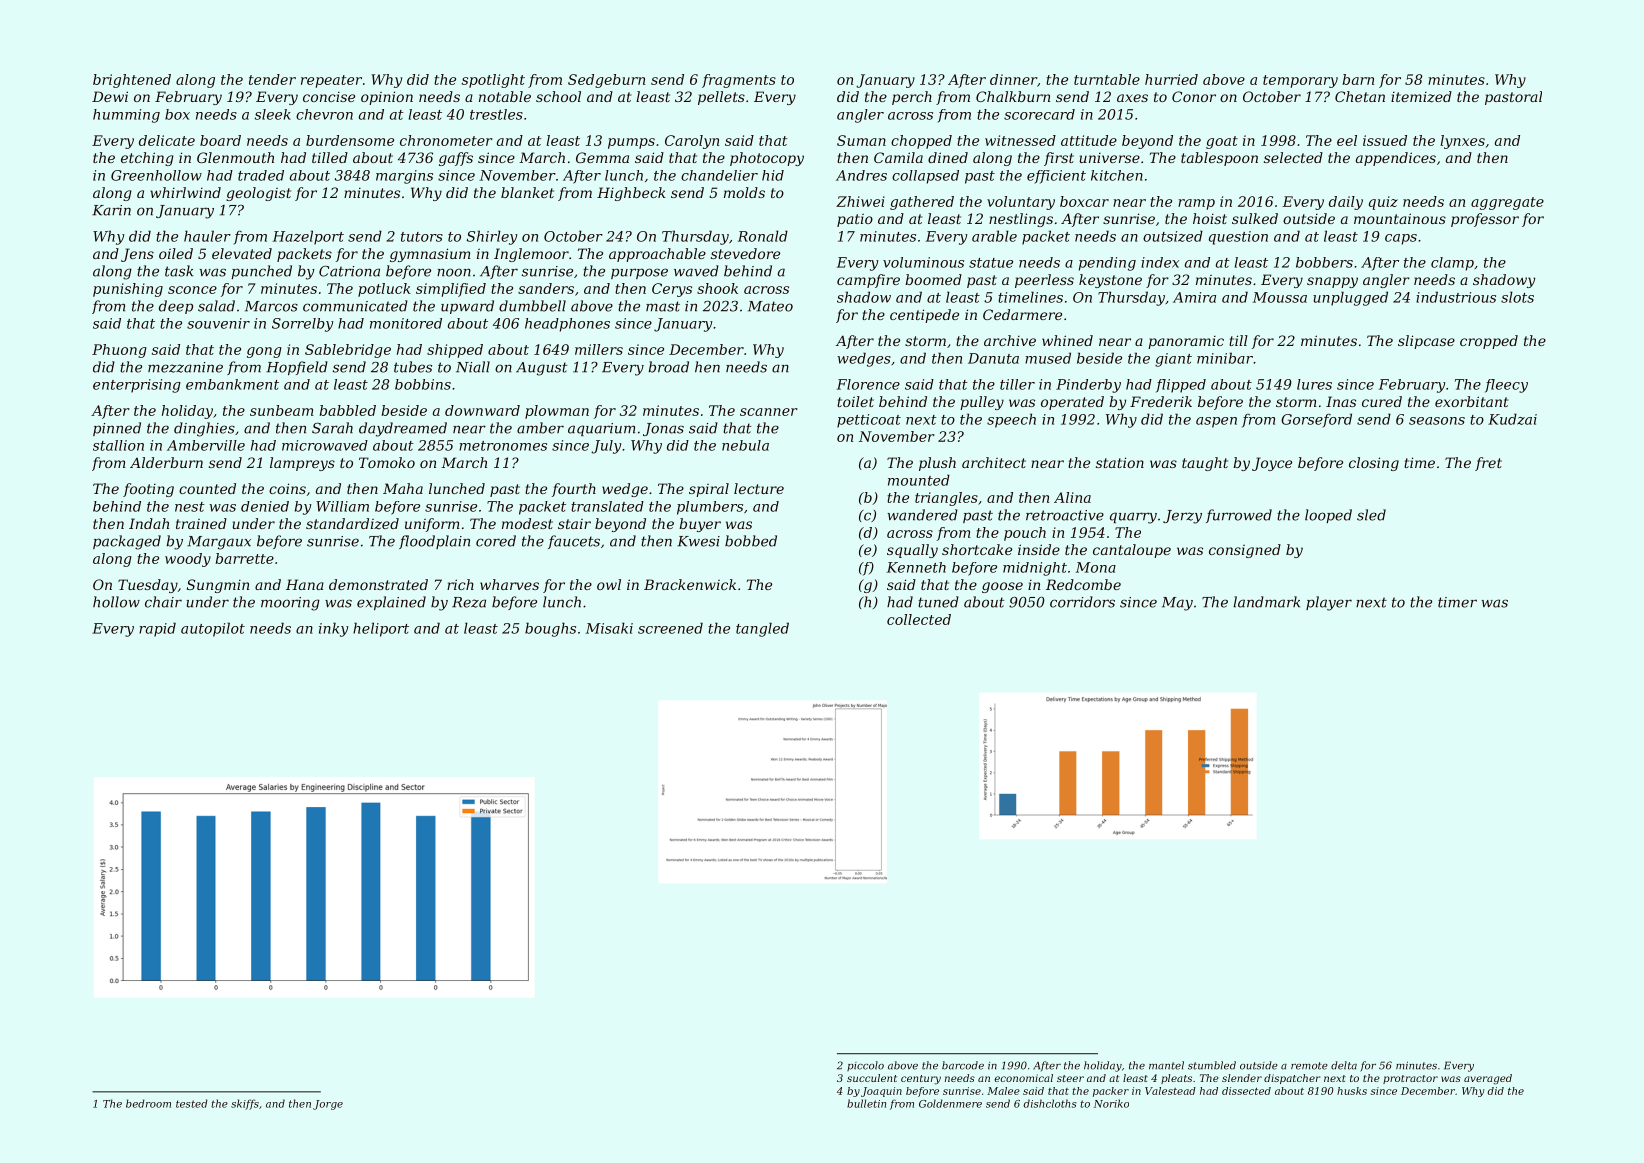 Image resolution: width=1644 pixels, height=1163 pixels. What do you see at coordinates (1396, 159) in the screenshot?
I see `appendices` at bounding box center [1396, 159].
